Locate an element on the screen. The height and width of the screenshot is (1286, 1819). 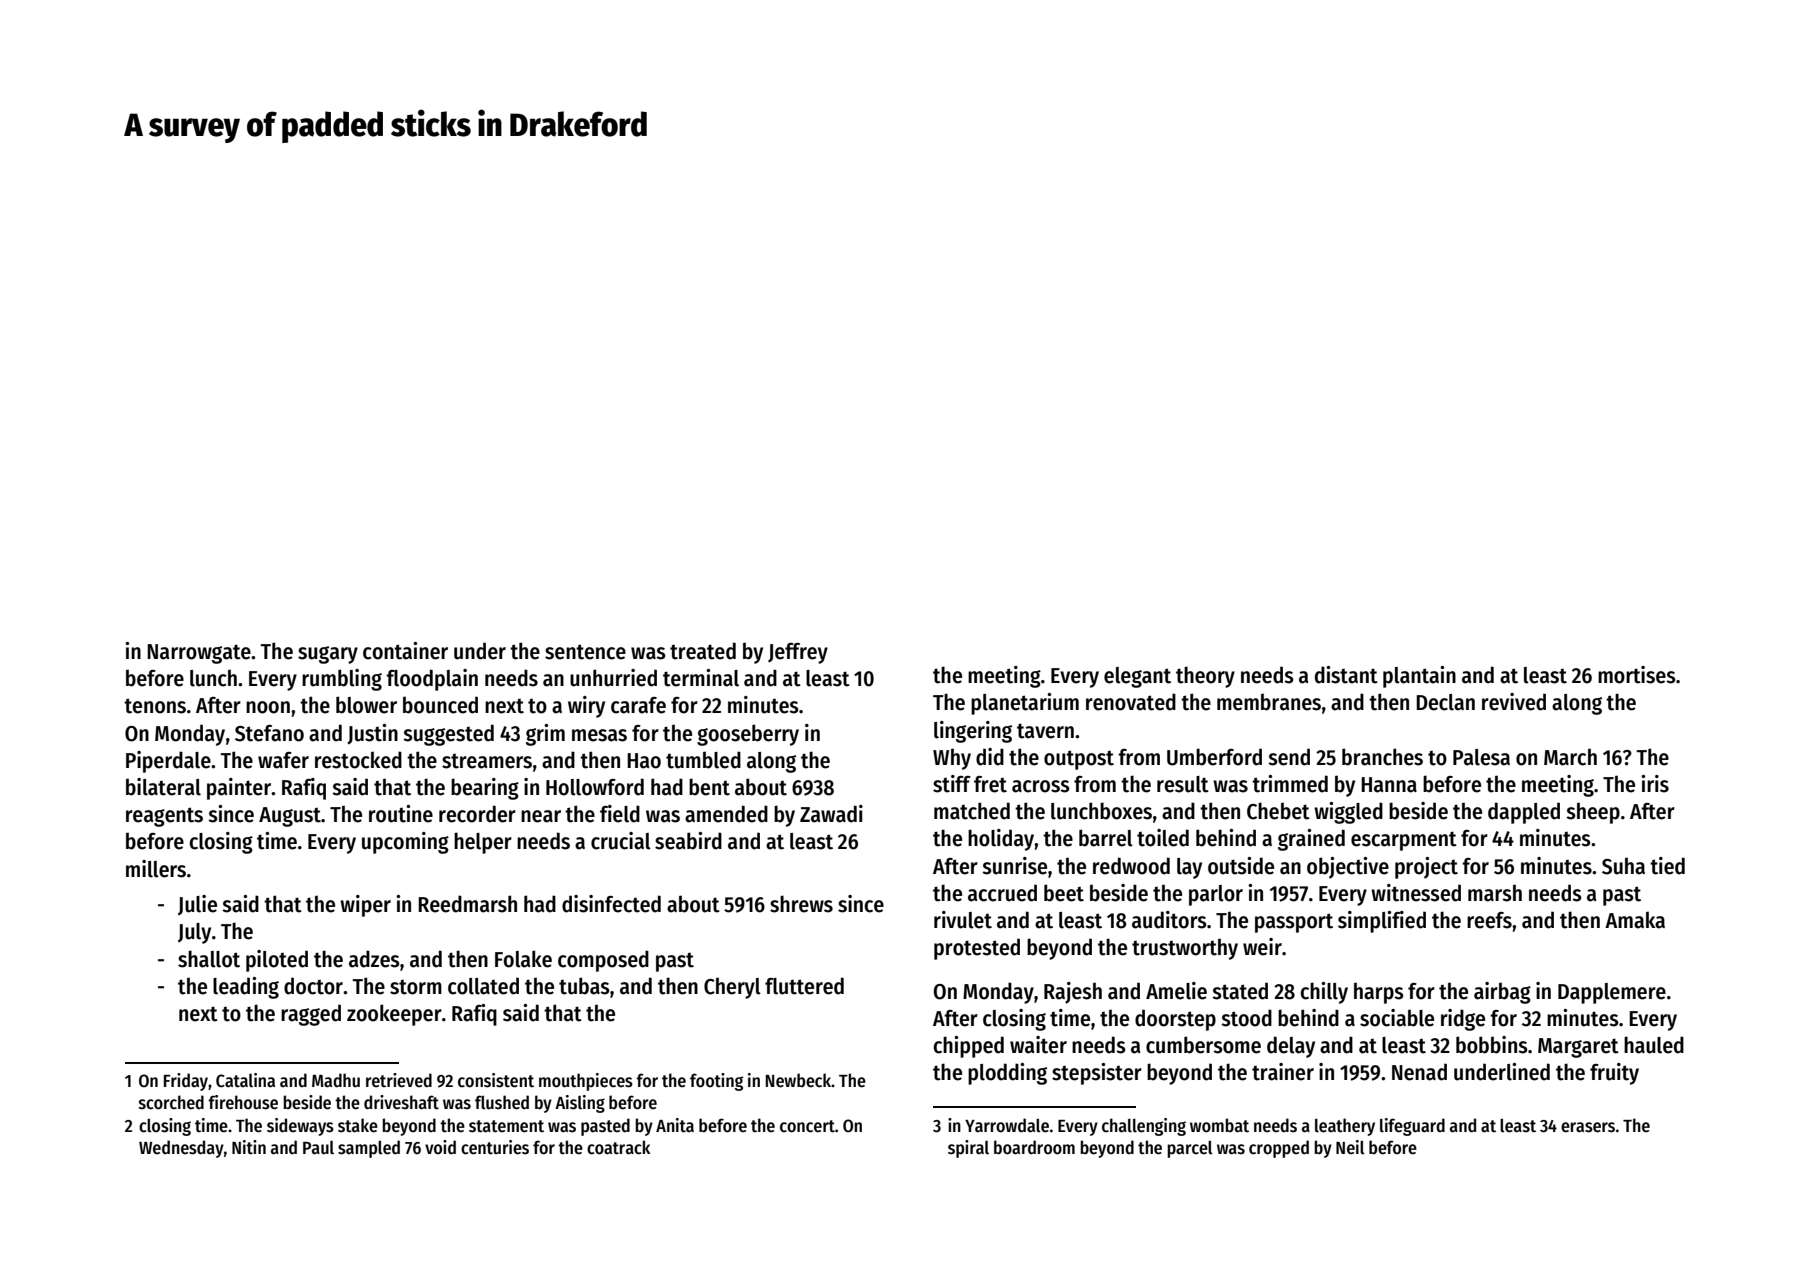
mortises is located at coordinates (1637, 675).
